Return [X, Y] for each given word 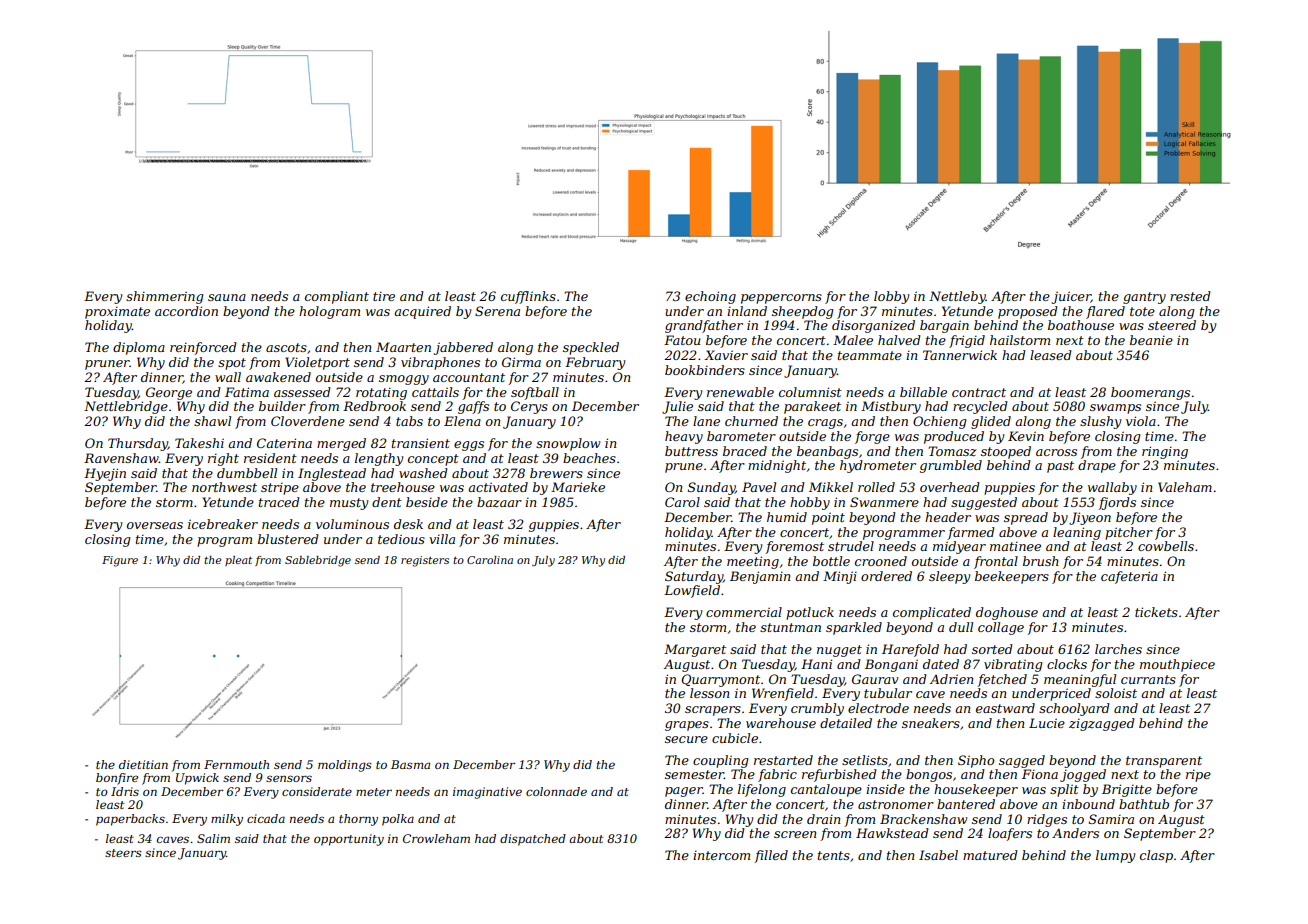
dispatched [533, 840]
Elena [462, 421]
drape [1097, 466]
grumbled [951, 466]
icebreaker [223, 524]
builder [282, 406]
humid [787, 517]
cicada [266, 818]
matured [990, 855]
